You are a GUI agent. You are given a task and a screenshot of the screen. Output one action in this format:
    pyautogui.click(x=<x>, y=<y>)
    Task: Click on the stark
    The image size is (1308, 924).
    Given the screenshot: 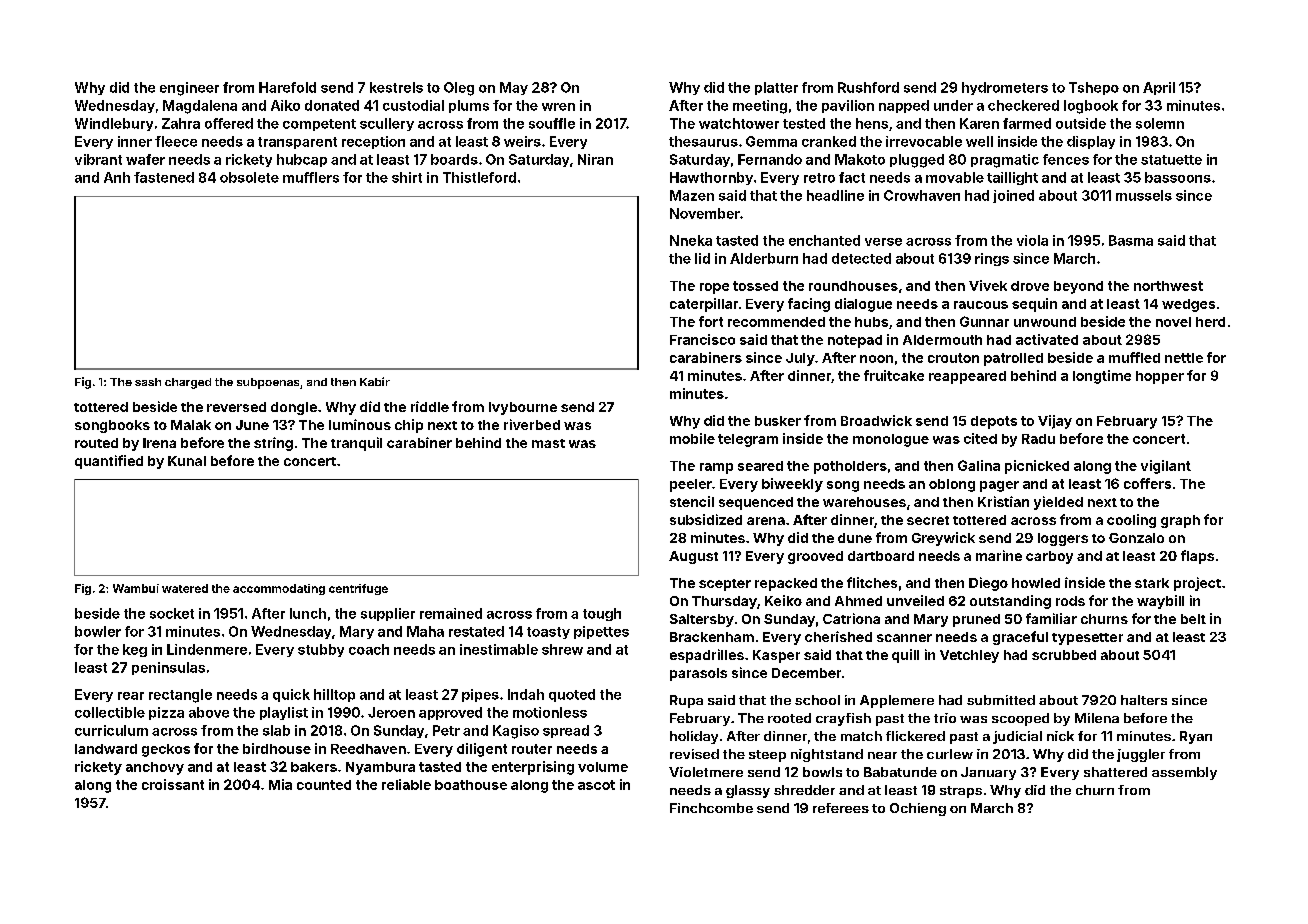 What is the action you would take?
    pyautogui.click(x=1152, y=583)
